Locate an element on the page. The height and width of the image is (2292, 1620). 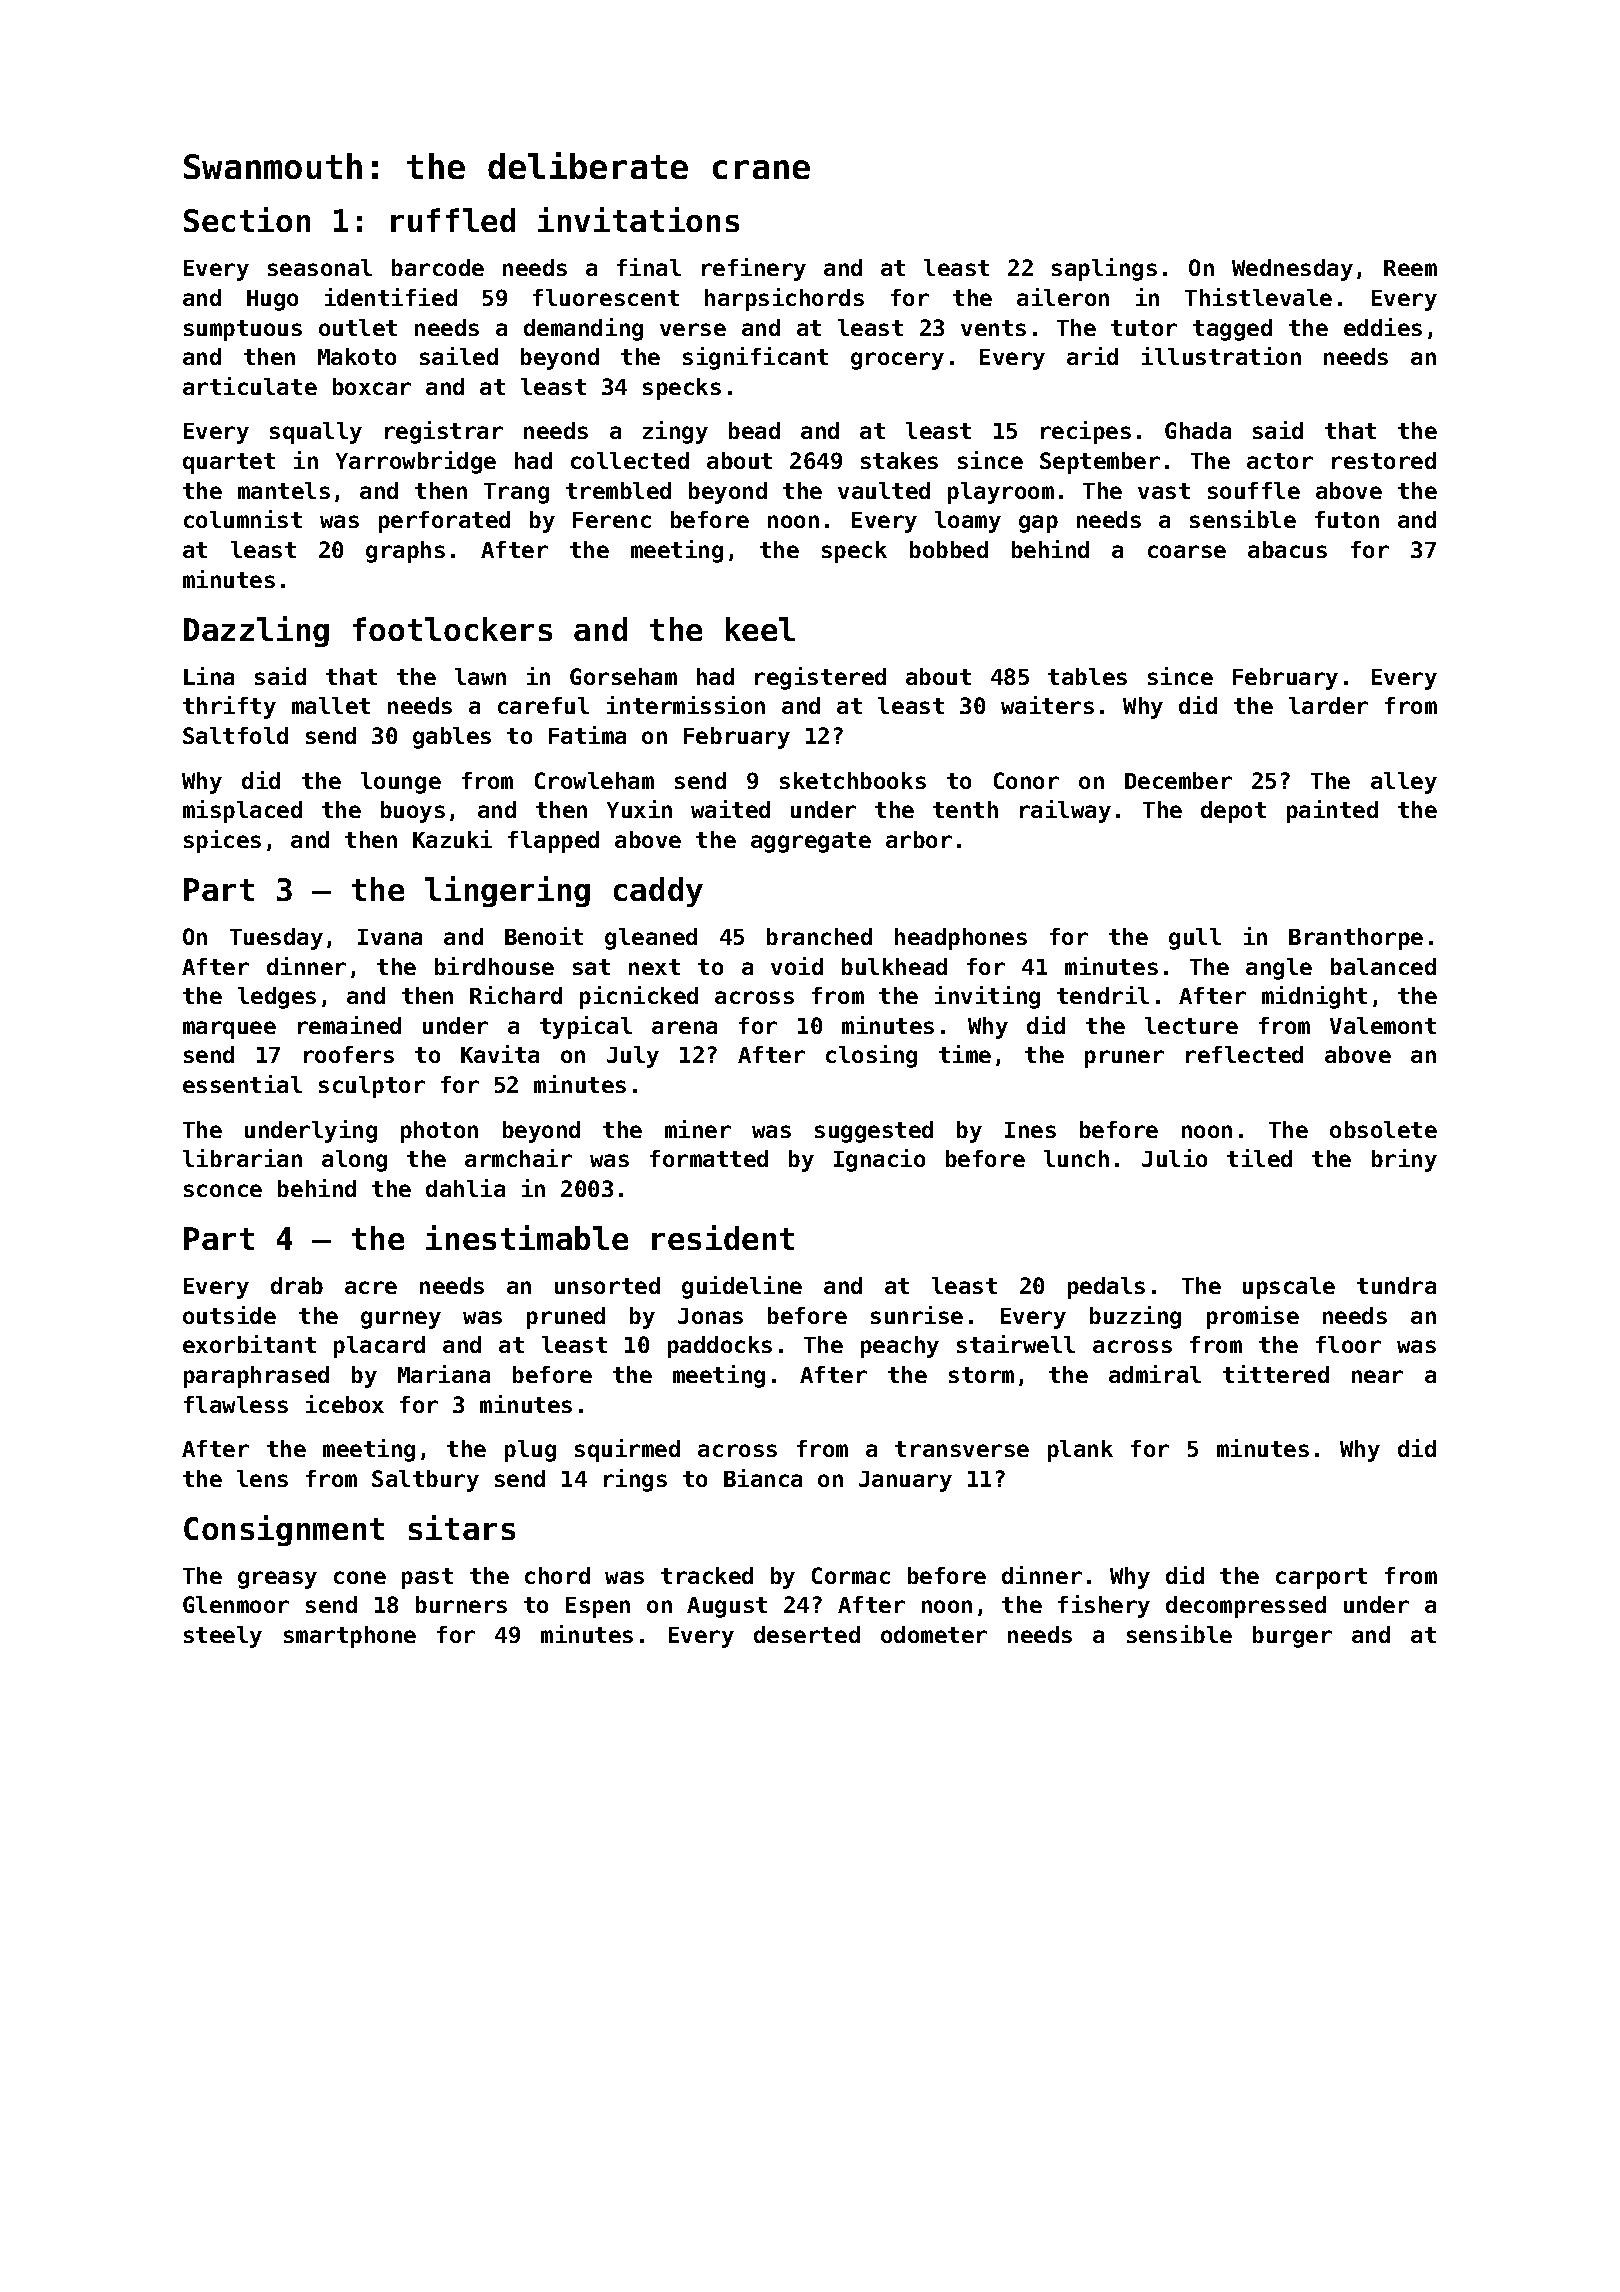
lecture is located at coordinates (1191, 1025).
